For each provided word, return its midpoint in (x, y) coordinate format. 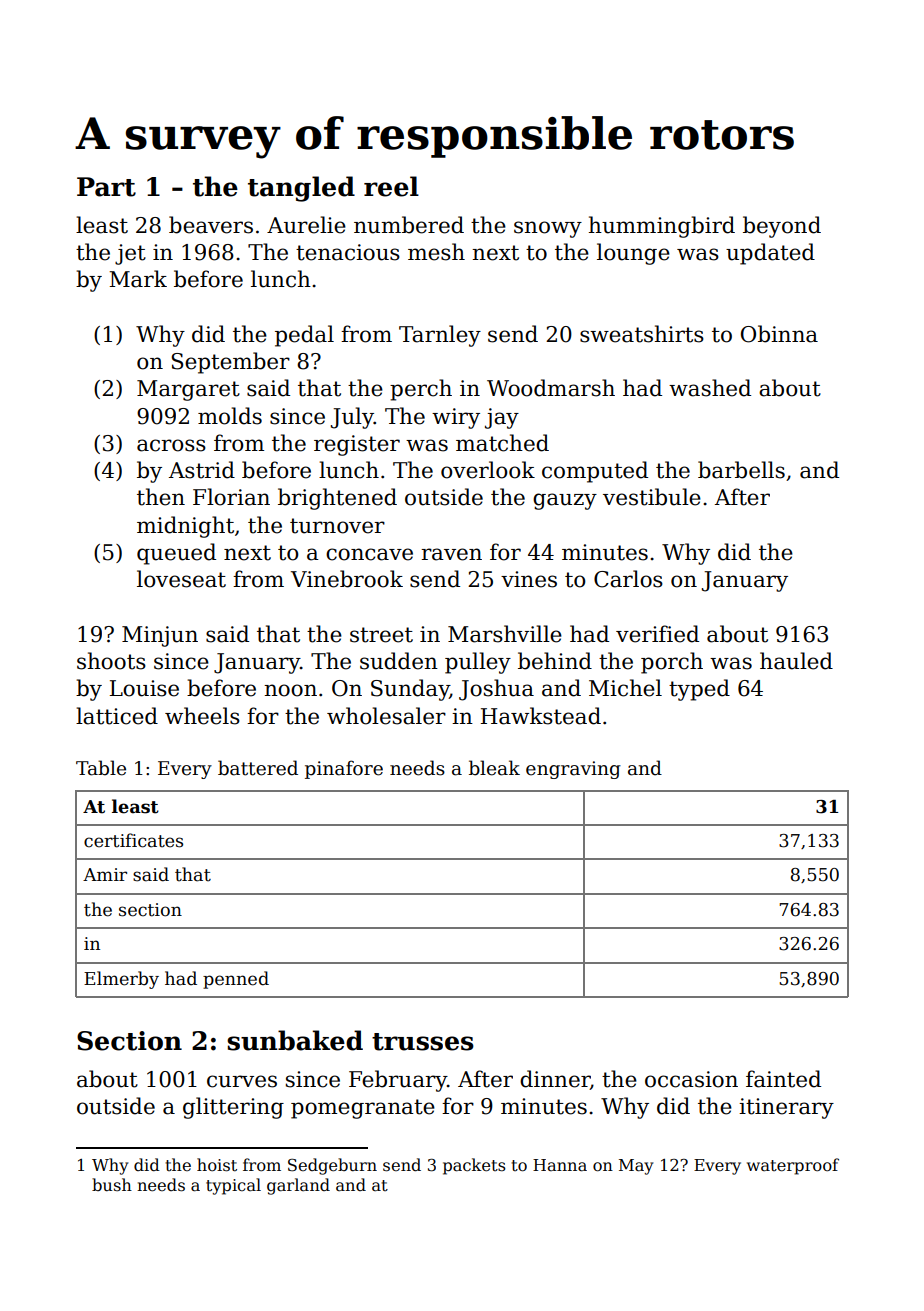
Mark (138, 279)
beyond (782, 227)
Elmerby (121, 980)
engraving (573, 770)
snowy (548, 229)
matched (502, 443)
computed (595, 472)
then (161, 497)
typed (699, 690)
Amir (105, 874)
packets (474, 1166)
